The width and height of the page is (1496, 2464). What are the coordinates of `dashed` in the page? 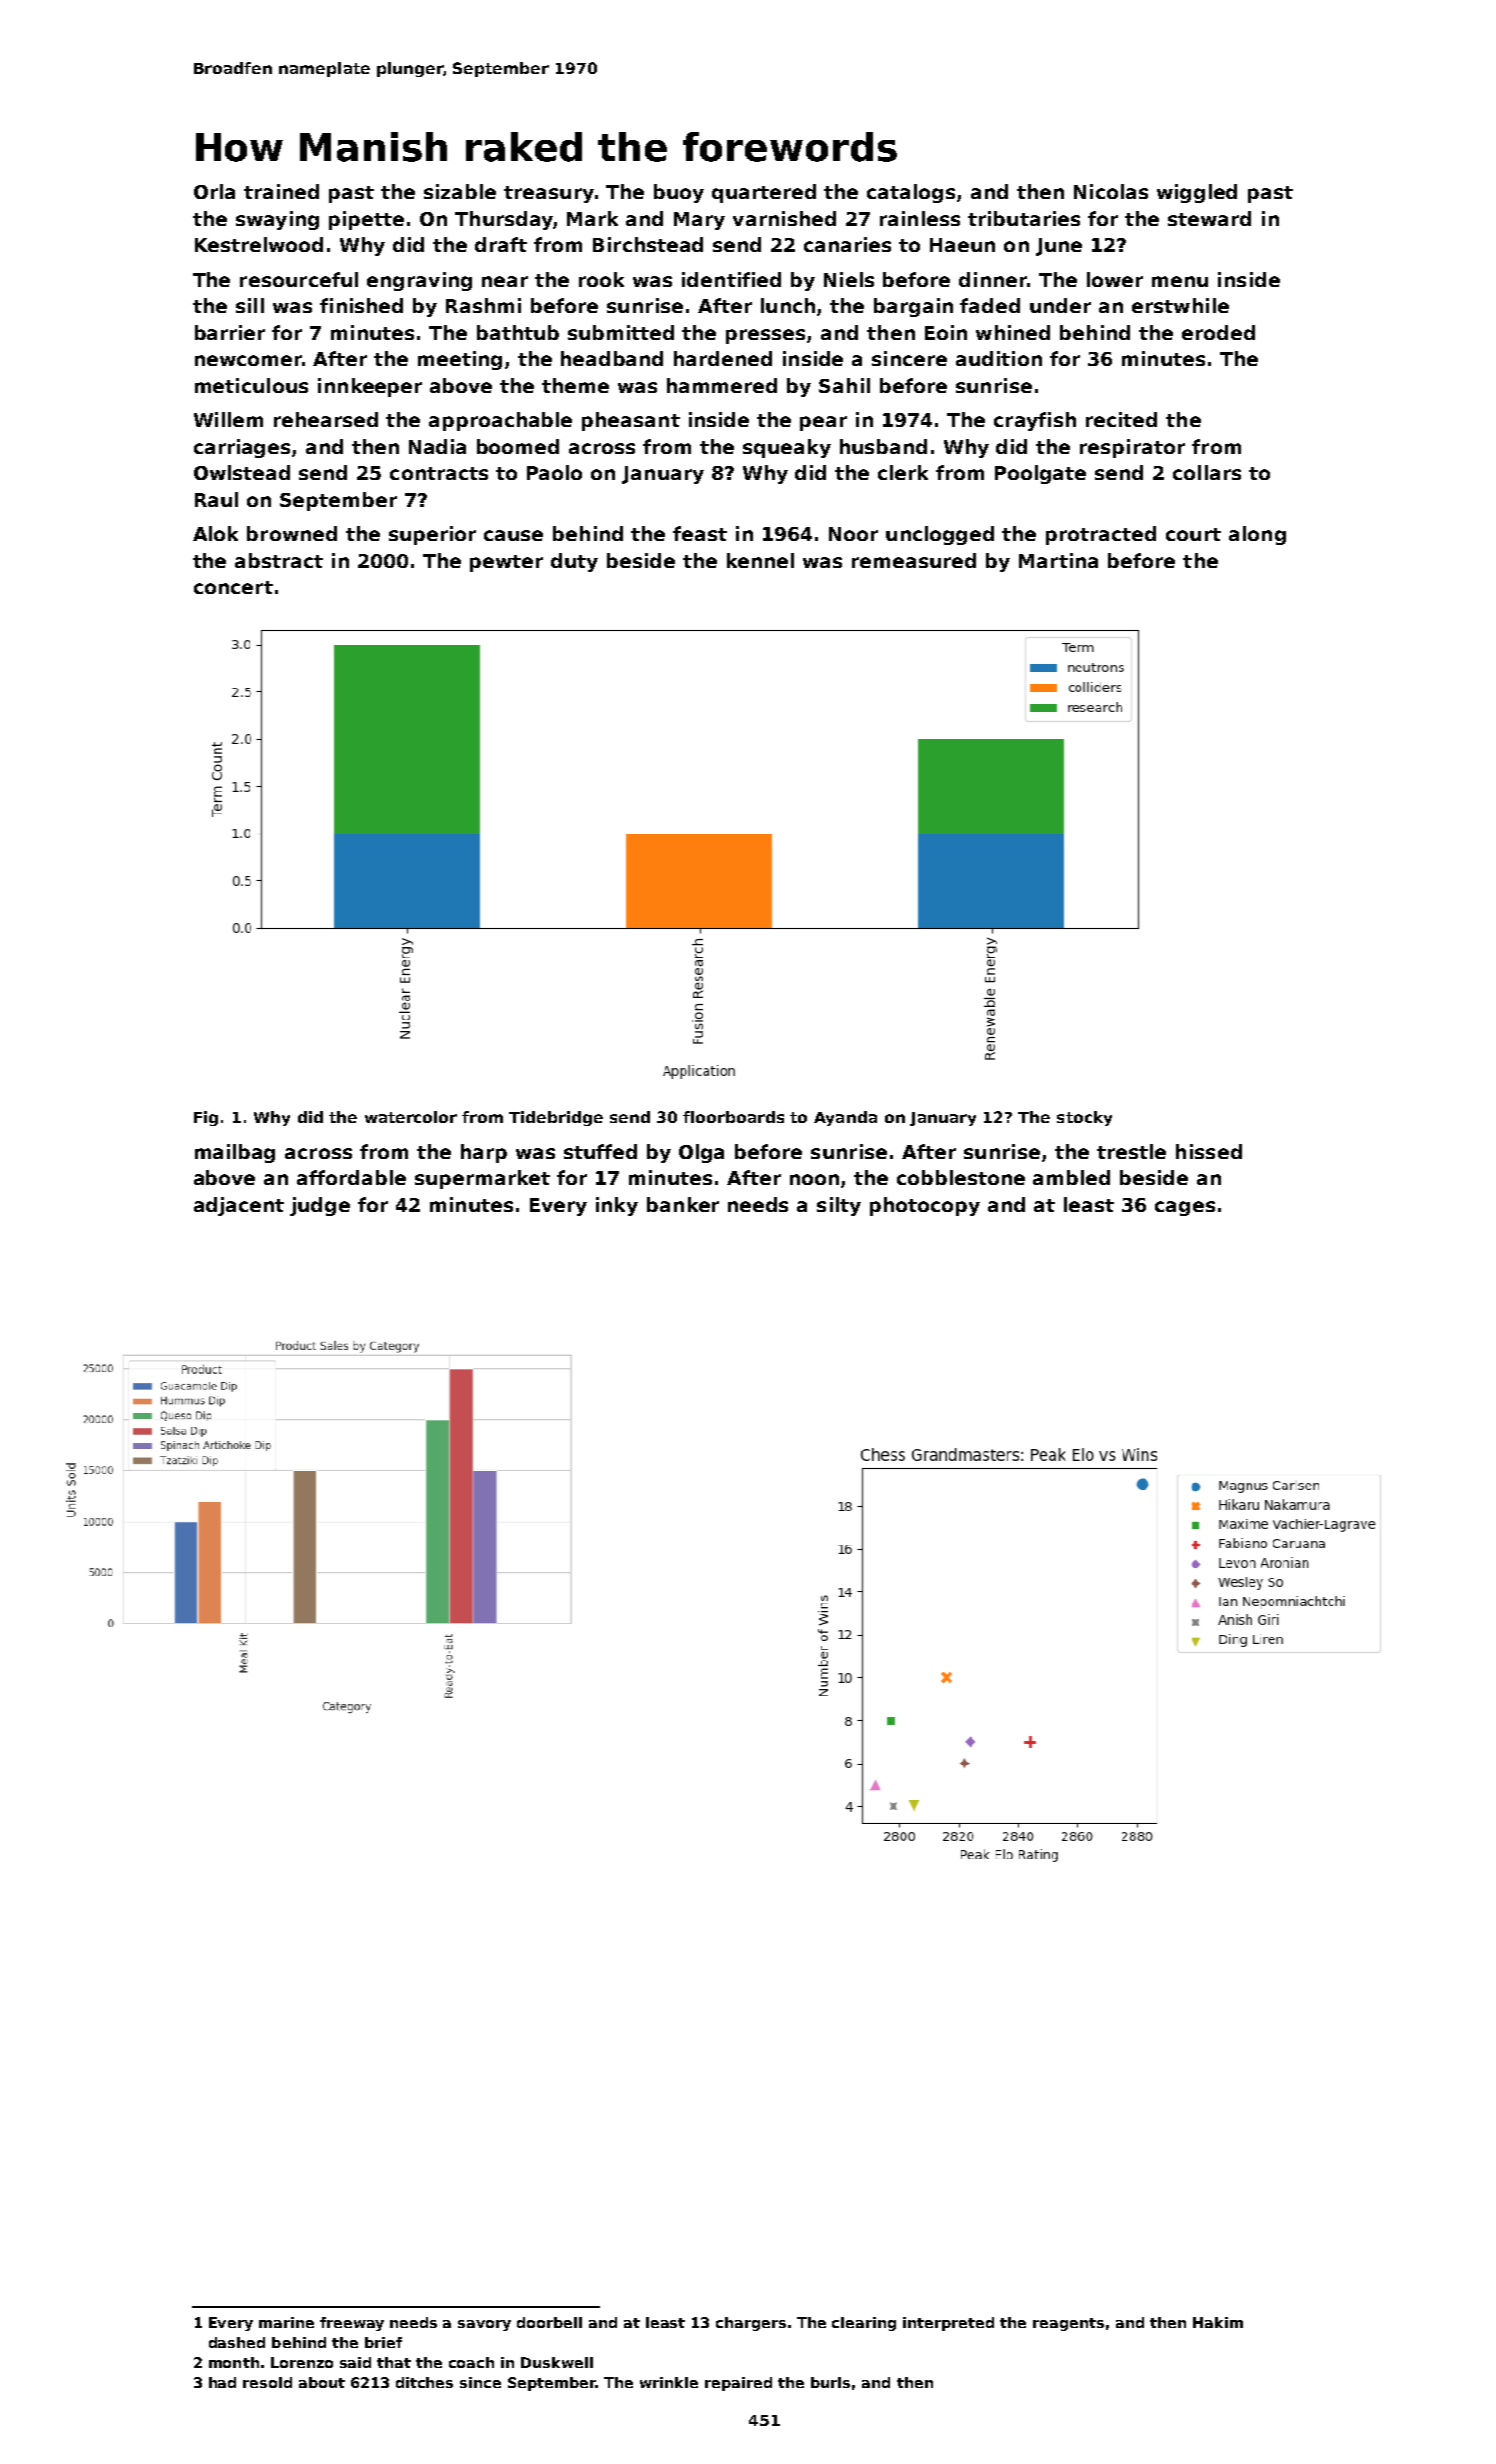 It's located at (237, 2342).
